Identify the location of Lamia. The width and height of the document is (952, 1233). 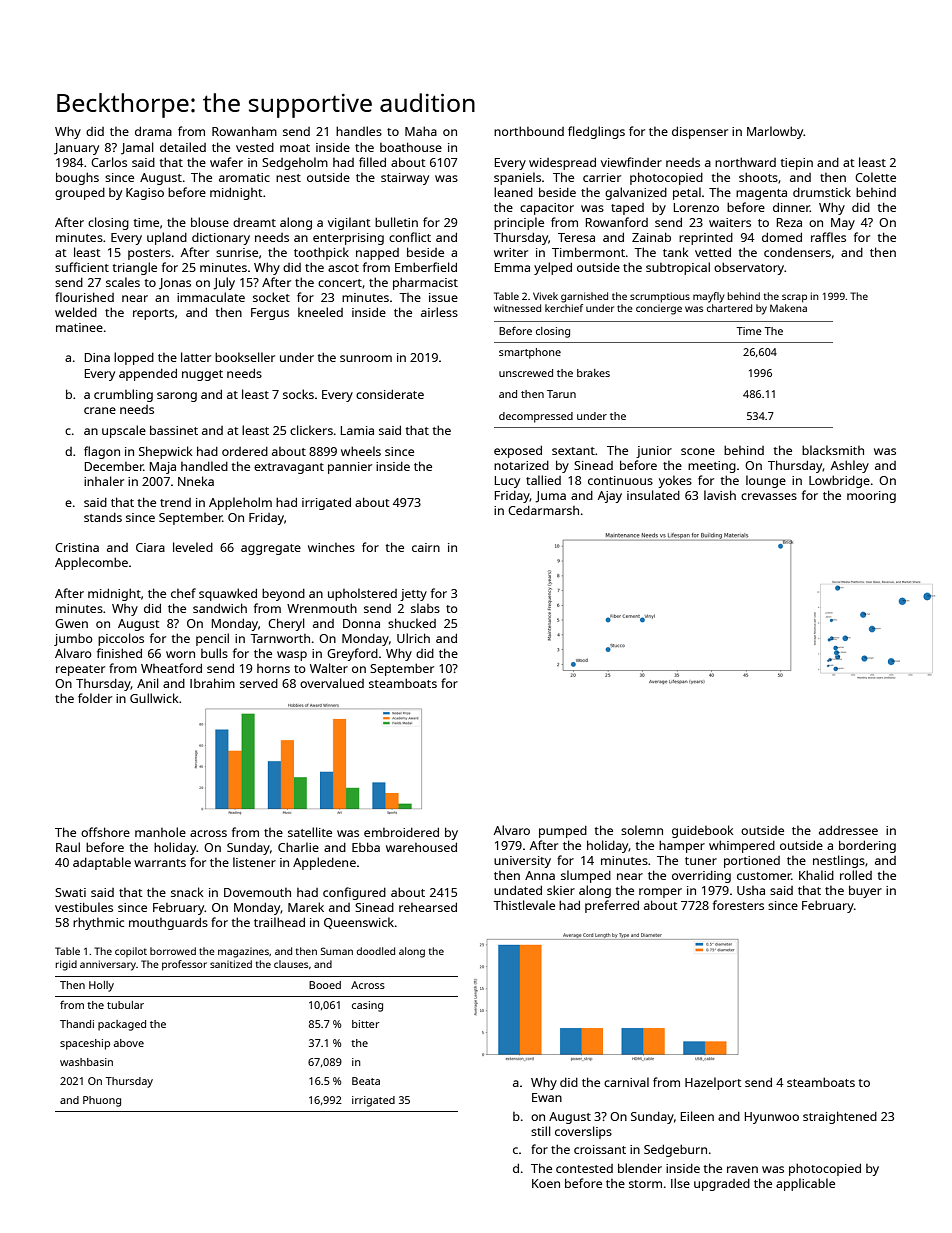
(357, 430).
